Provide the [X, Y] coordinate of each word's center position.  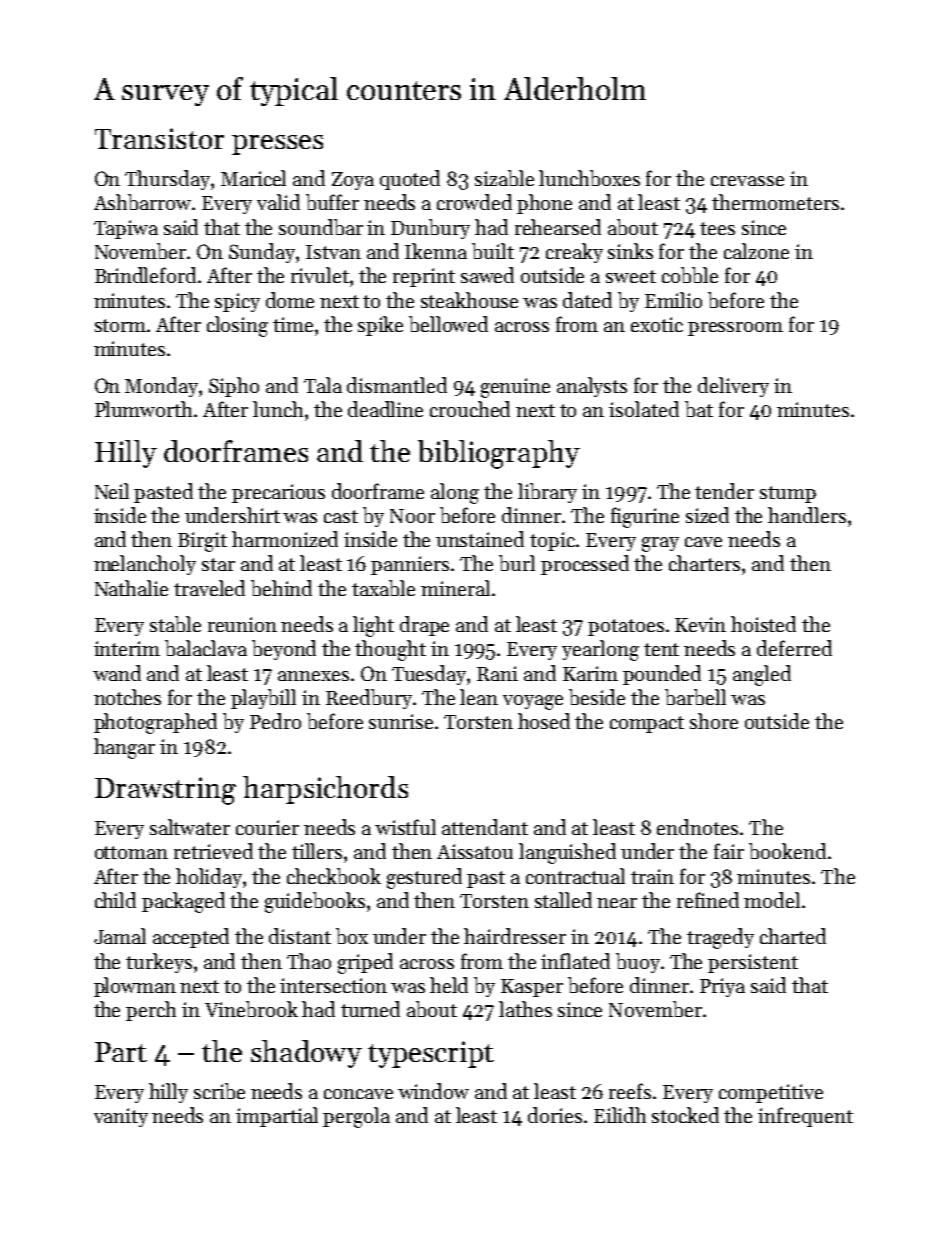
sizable [504, 178]
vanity [121, 1117]
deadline [385, 409]
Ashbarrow [142, 202]
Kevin [700, 624]
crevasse [747, 181]
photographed [155, 723]
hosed [544, 721]
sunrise [401, 721]
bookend [787, 851]
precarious [278, 493]
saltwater [190, 827]
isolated [644, 409]
